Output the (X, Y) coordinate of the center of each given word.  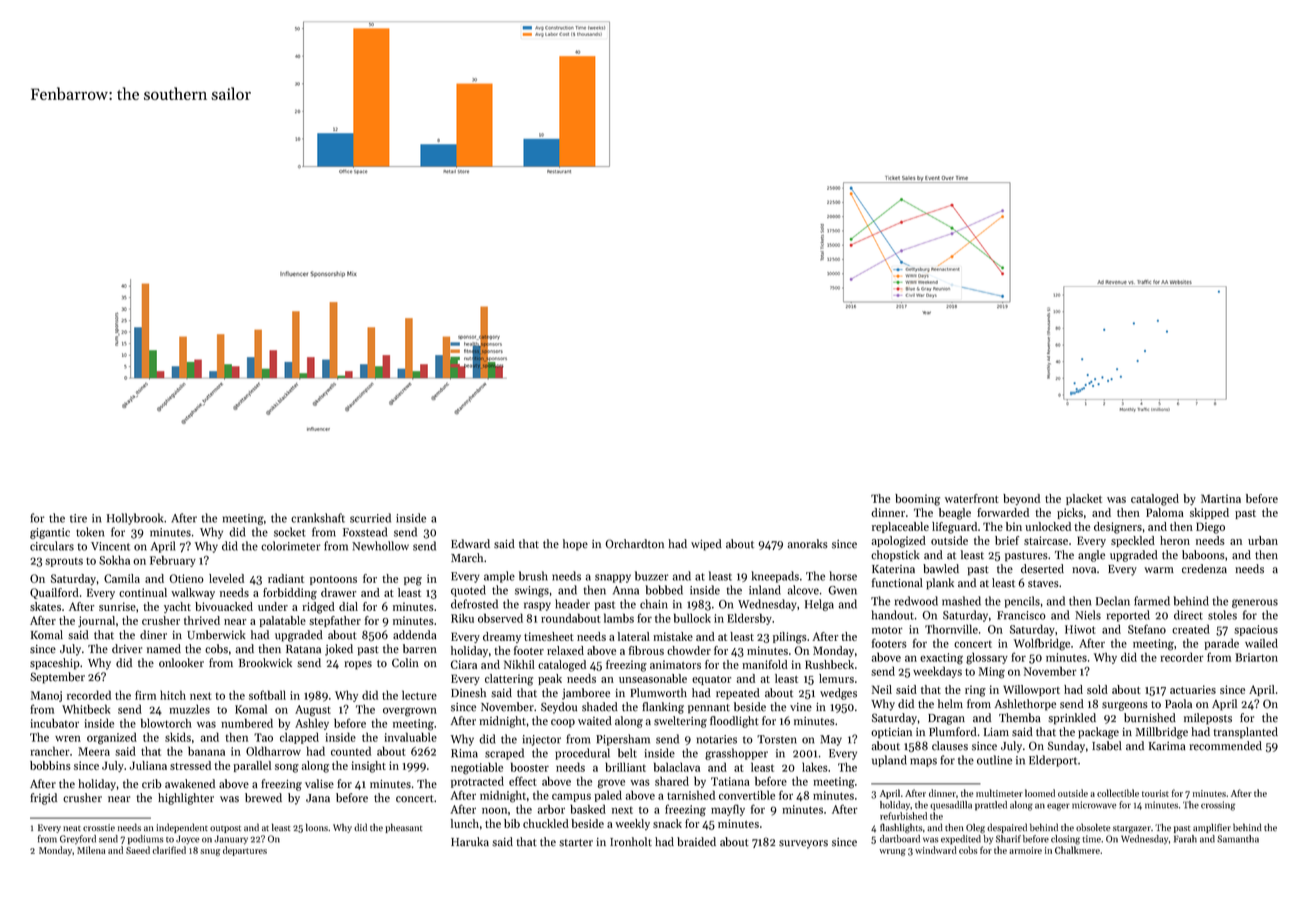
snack (667, 823)
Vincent (110, 546)
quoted (468, 591)
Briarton (1256, 657)
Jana (318, 798)
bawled (941, 569)
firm (145, 695)
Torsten (777, 739)
